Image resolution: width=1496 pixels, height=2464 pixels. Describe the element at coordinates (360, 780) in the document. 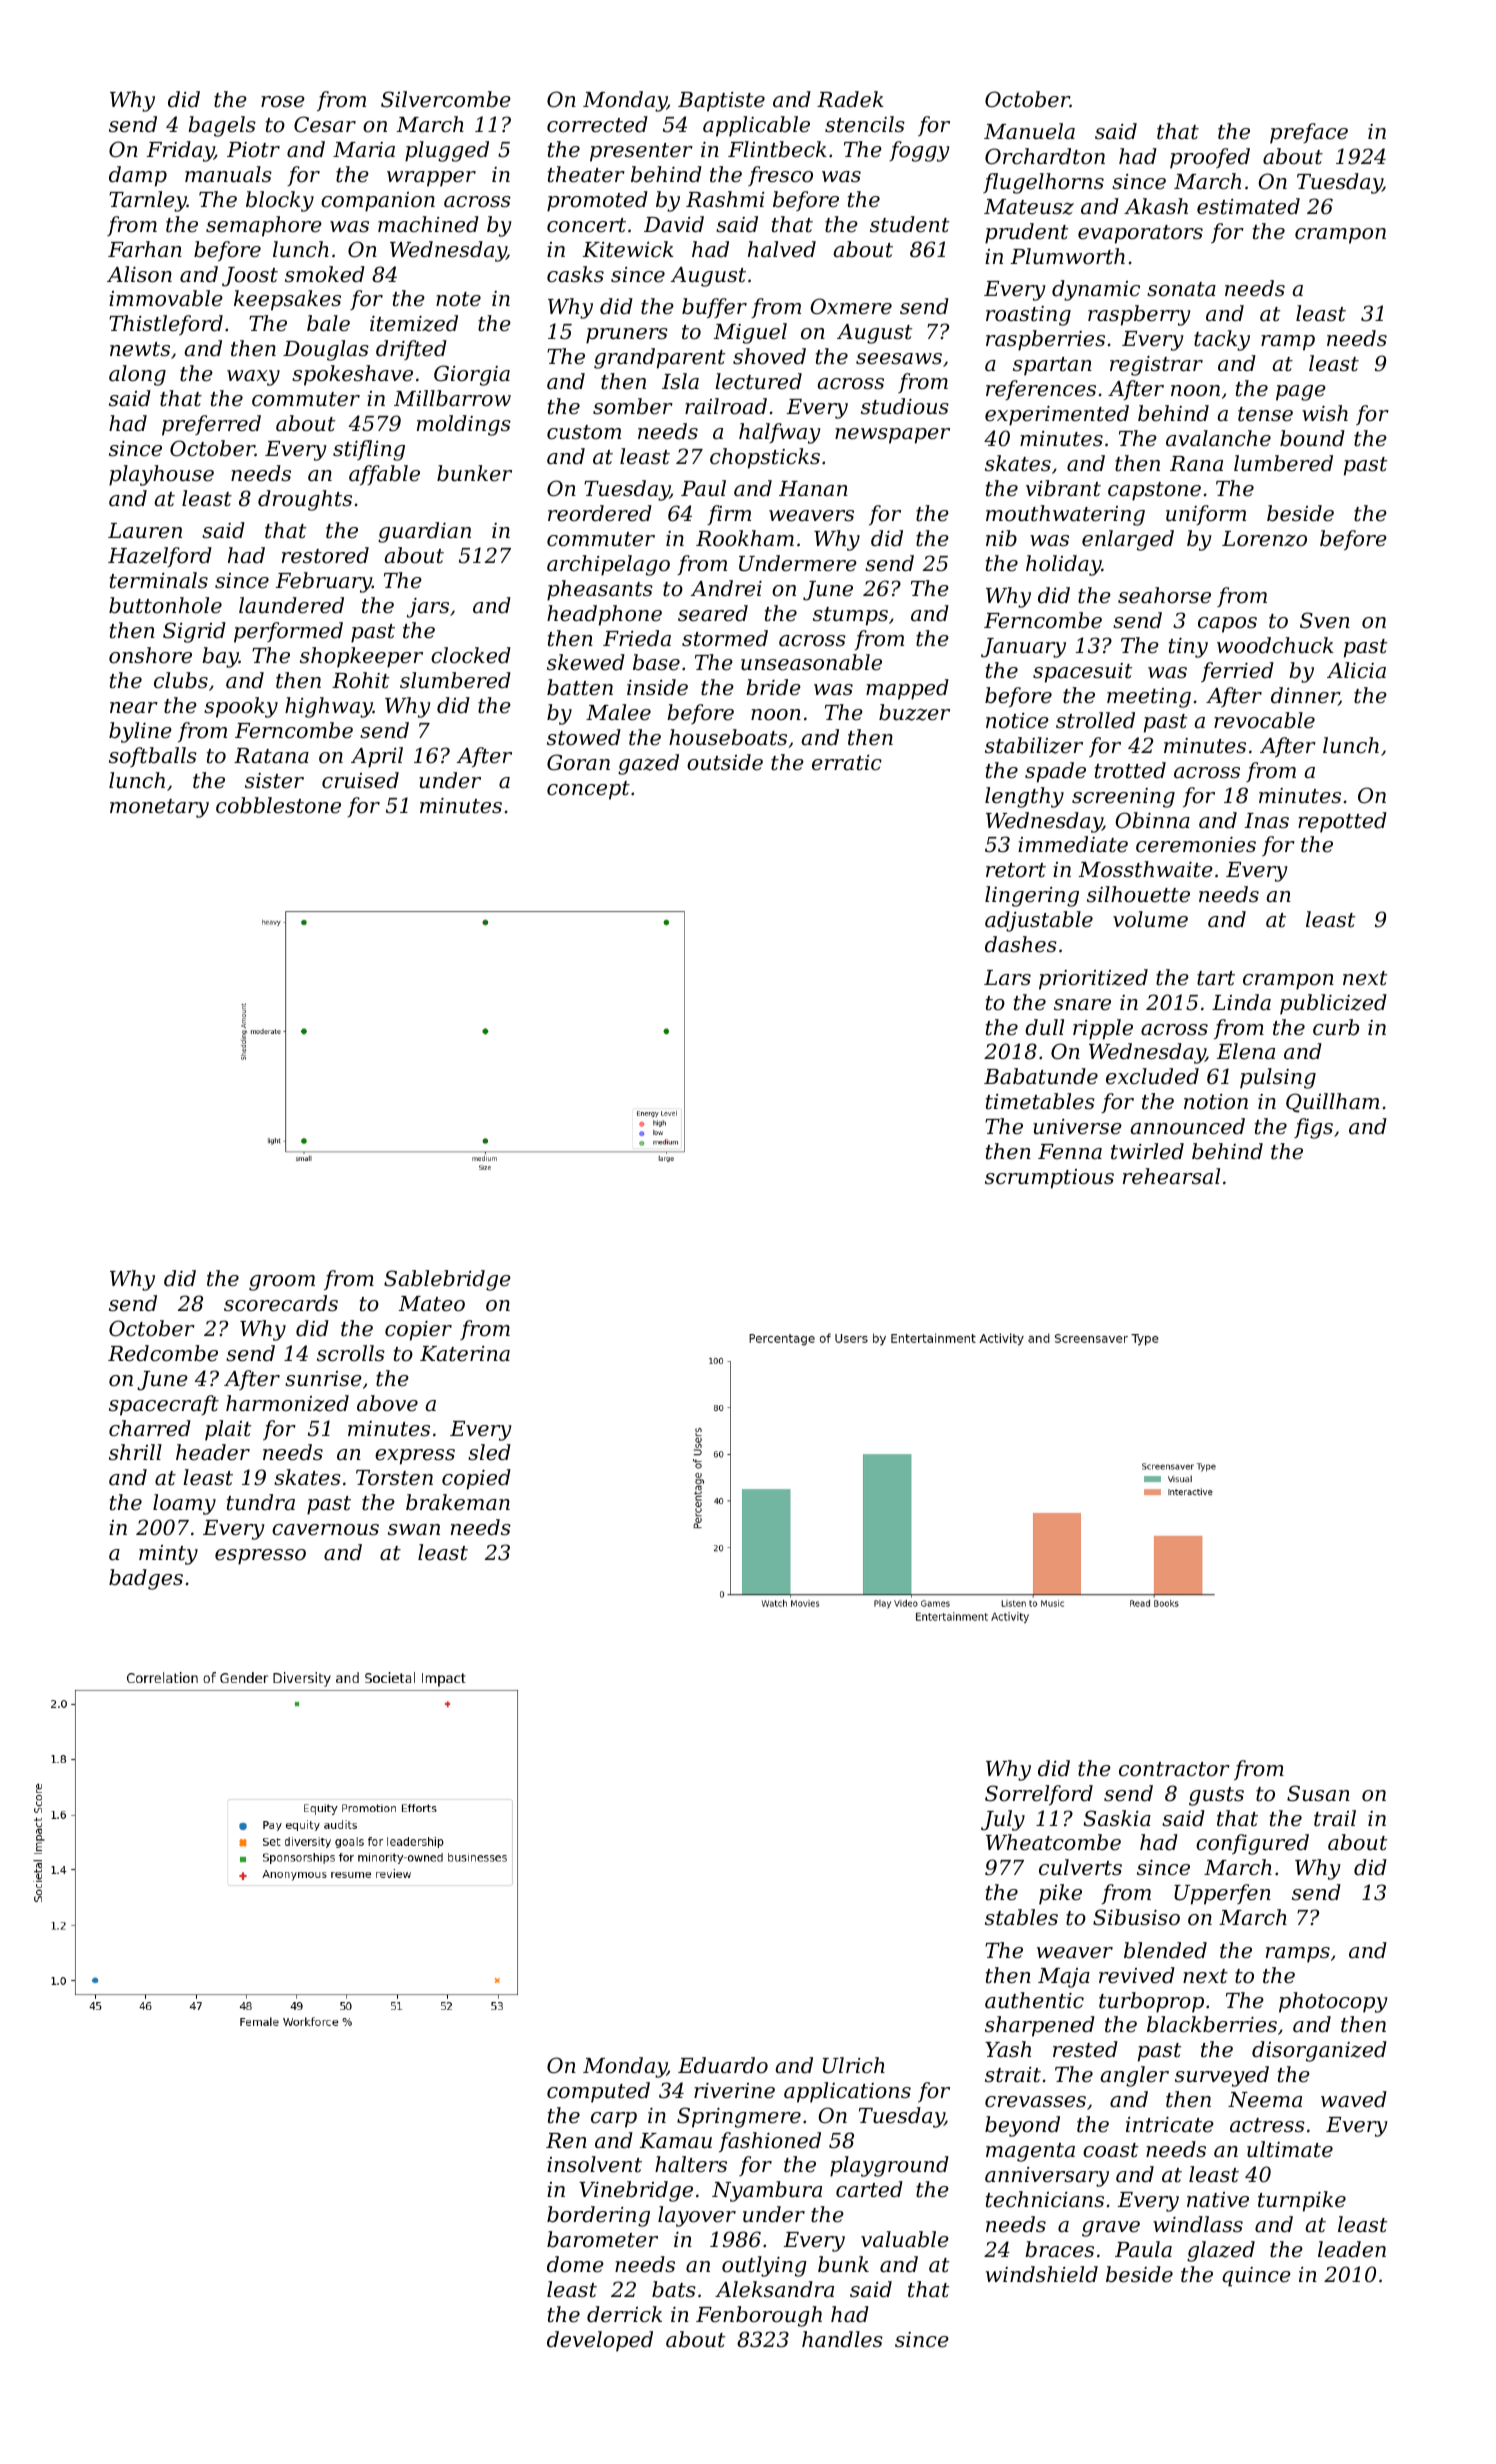

I see `cruised` at that location.
